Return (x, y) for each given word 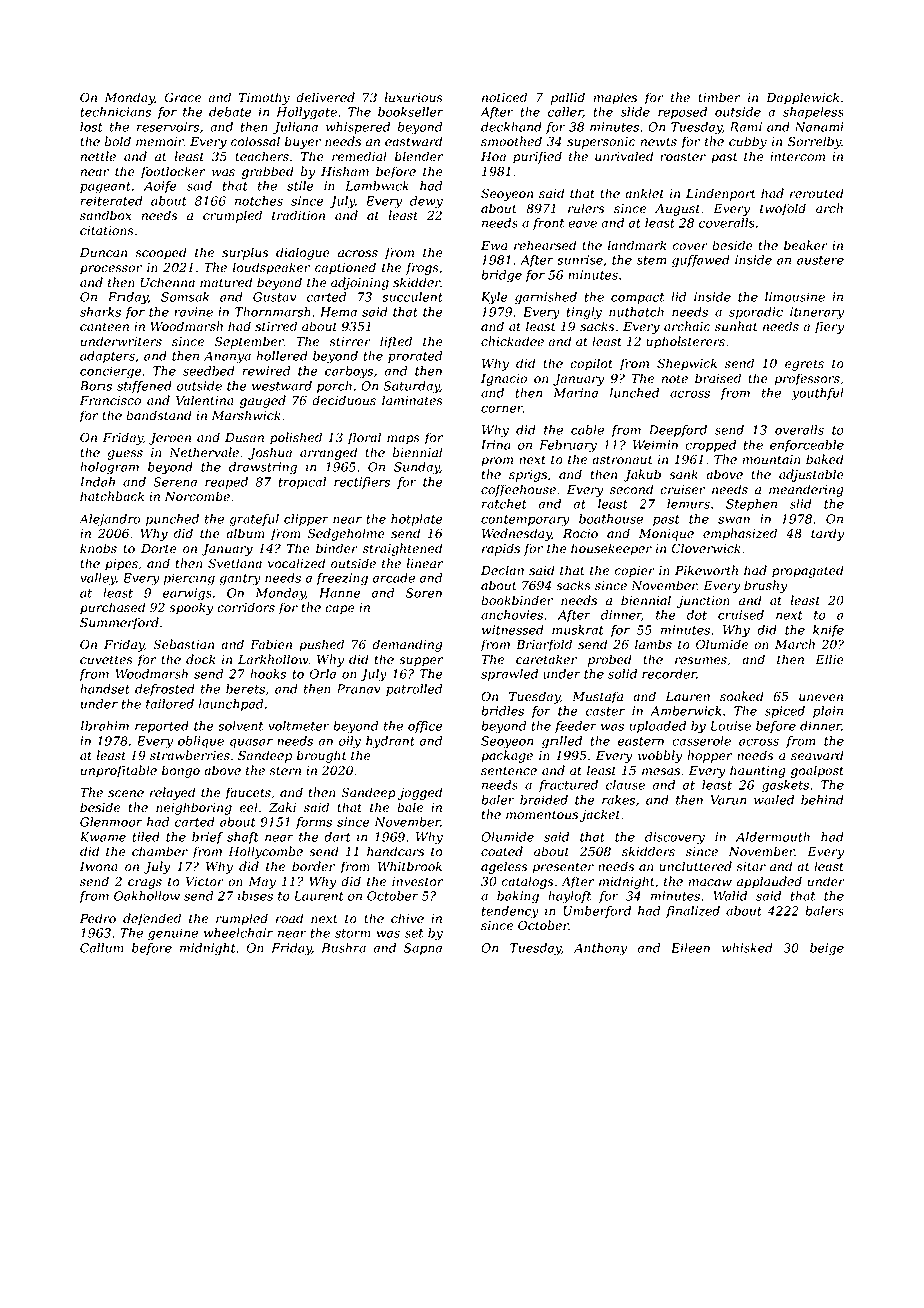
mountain (771, 460)
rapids (501, 549)
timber (719, 97)
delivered (325, 97)
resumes (701, 661)
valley (98, 579)
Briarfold (544, 645)
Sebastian (183, 644)
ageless (504, 867)
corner (502, 409)
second (631, 489)
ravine (193, 312)
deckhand (511, 127)
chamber (160, 851)
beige (827, 949)
